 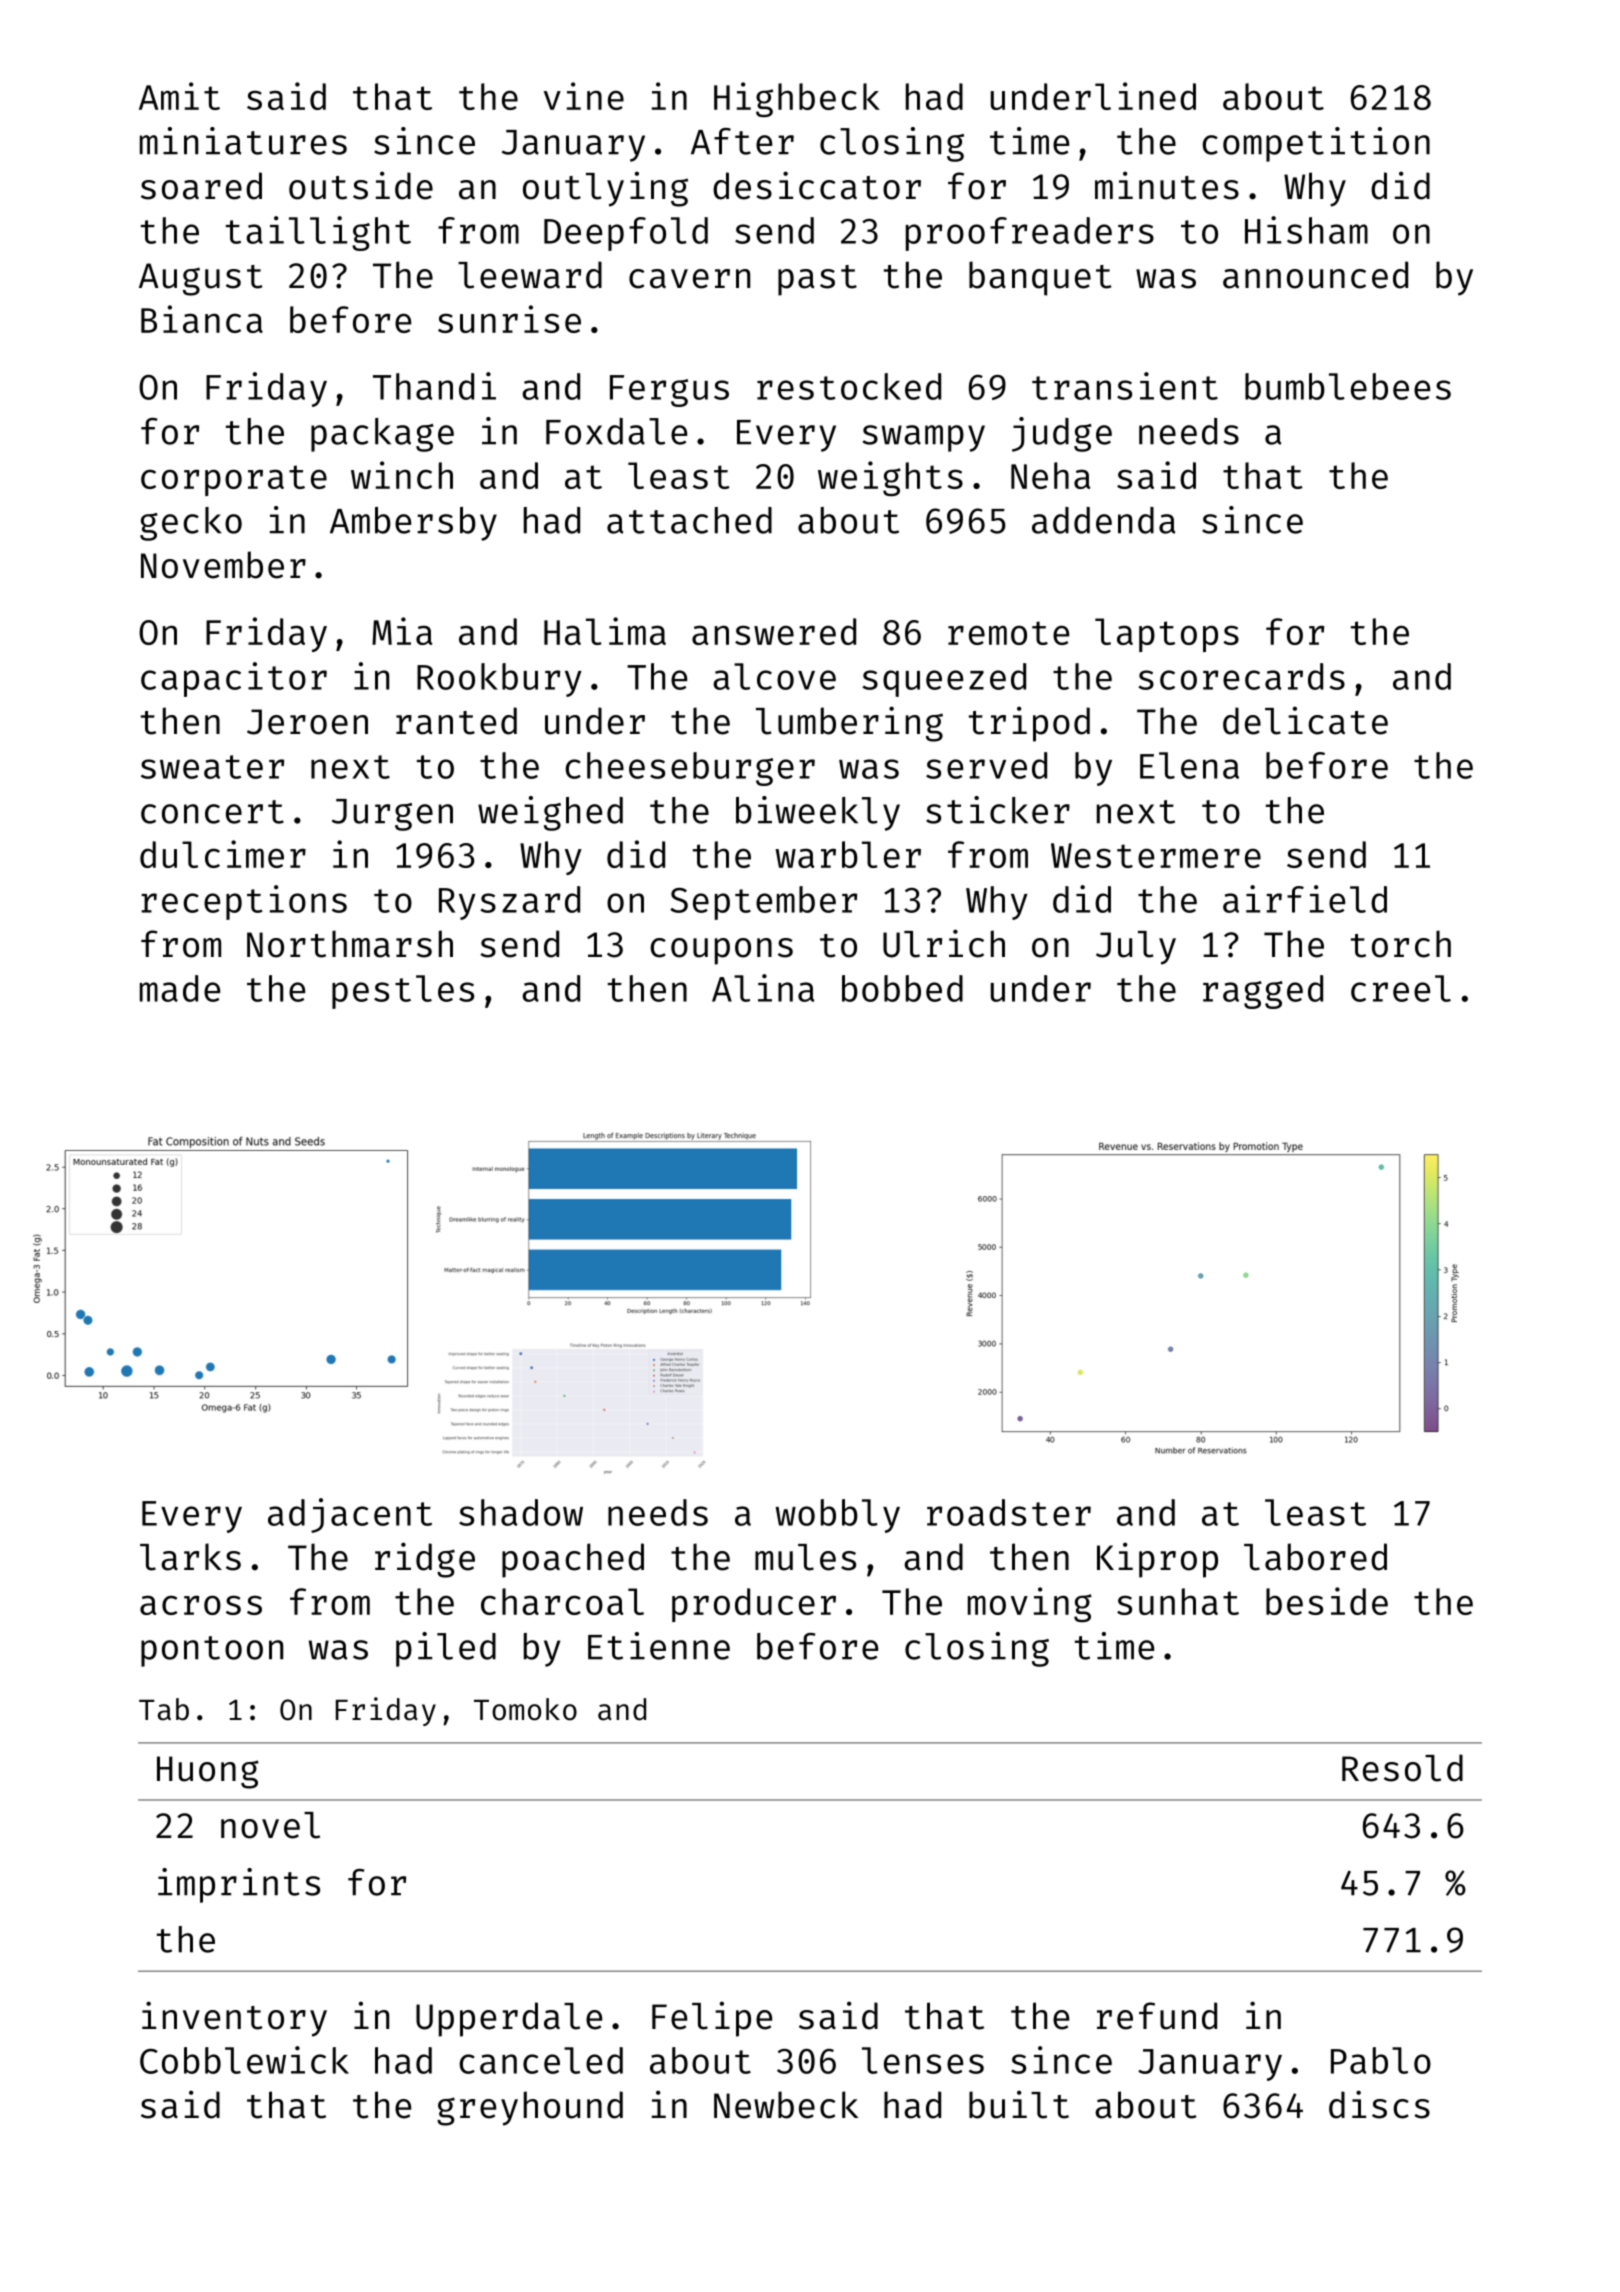 I want to click on lenses, so click(x=923, y=2060).
